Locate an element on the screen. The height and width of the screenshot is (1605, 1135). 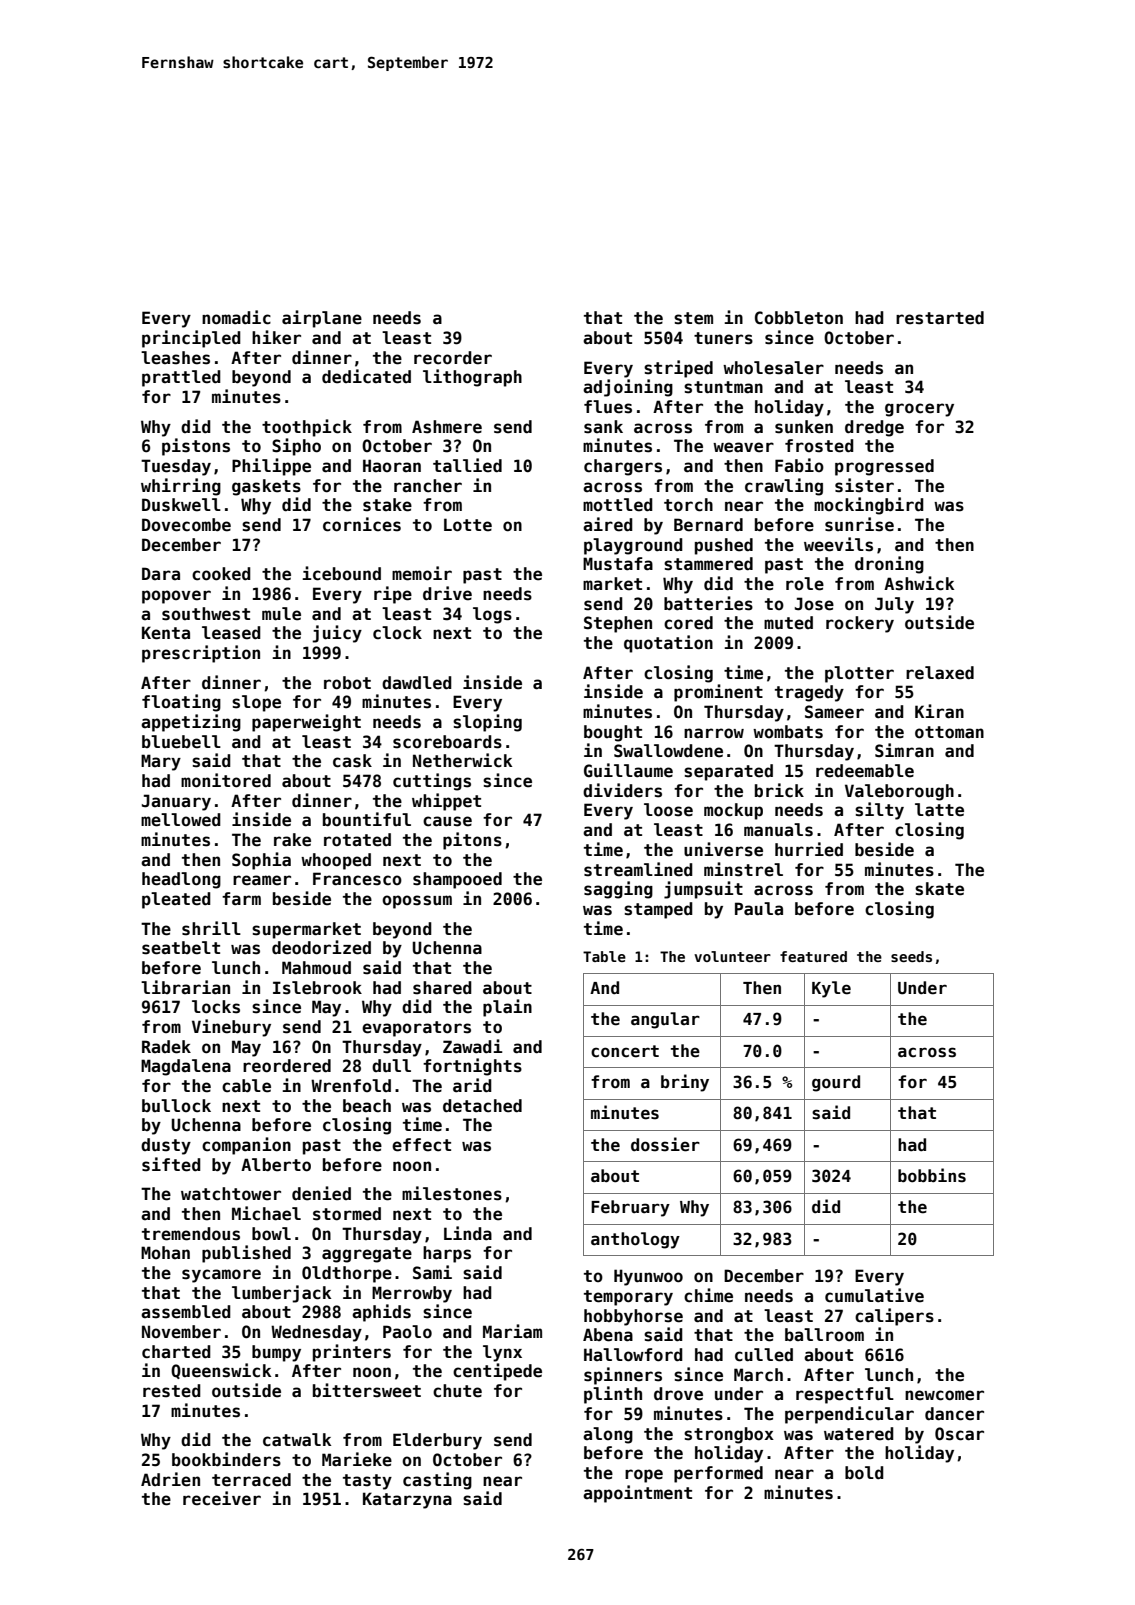
latte is located at coordinates (939, 810).
